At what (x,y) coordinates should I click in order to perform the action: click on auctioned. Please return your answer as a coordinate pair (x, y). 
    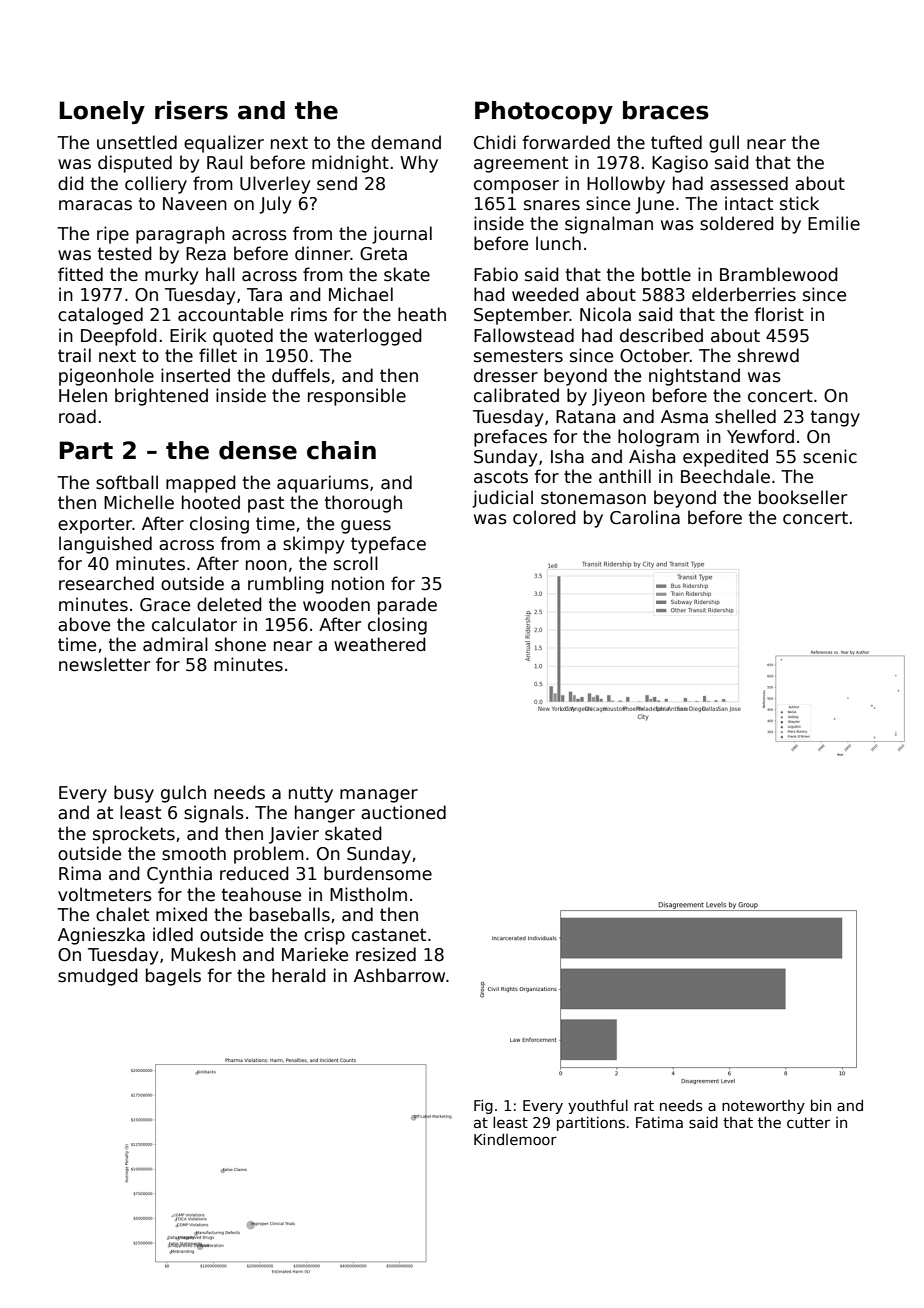
    Looking at the image, I should click on (403, 812).
